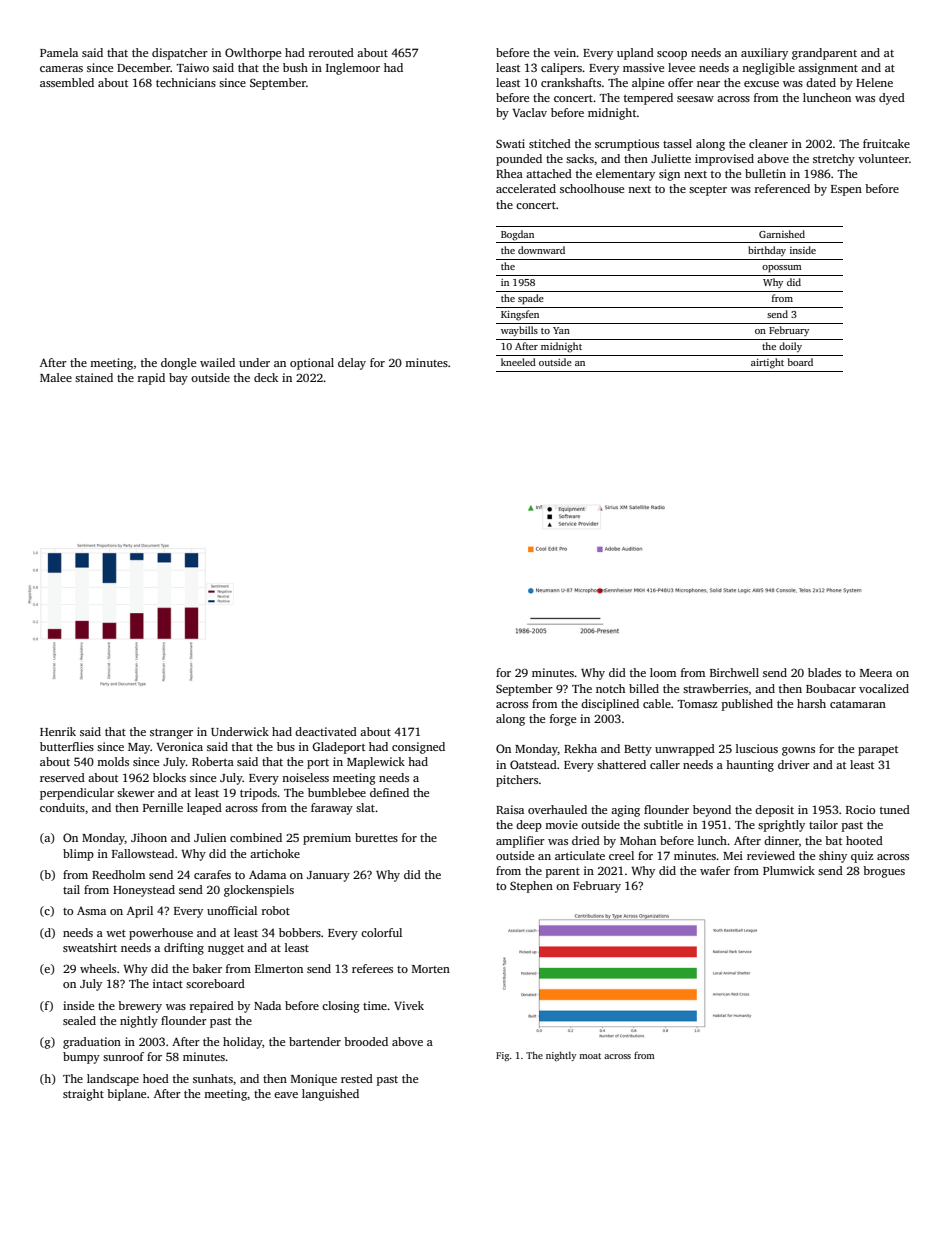 The height and width of the image is (1233, 952). Describe the element at coordinates (352, 364) in the image. I see `delay` at that location.
